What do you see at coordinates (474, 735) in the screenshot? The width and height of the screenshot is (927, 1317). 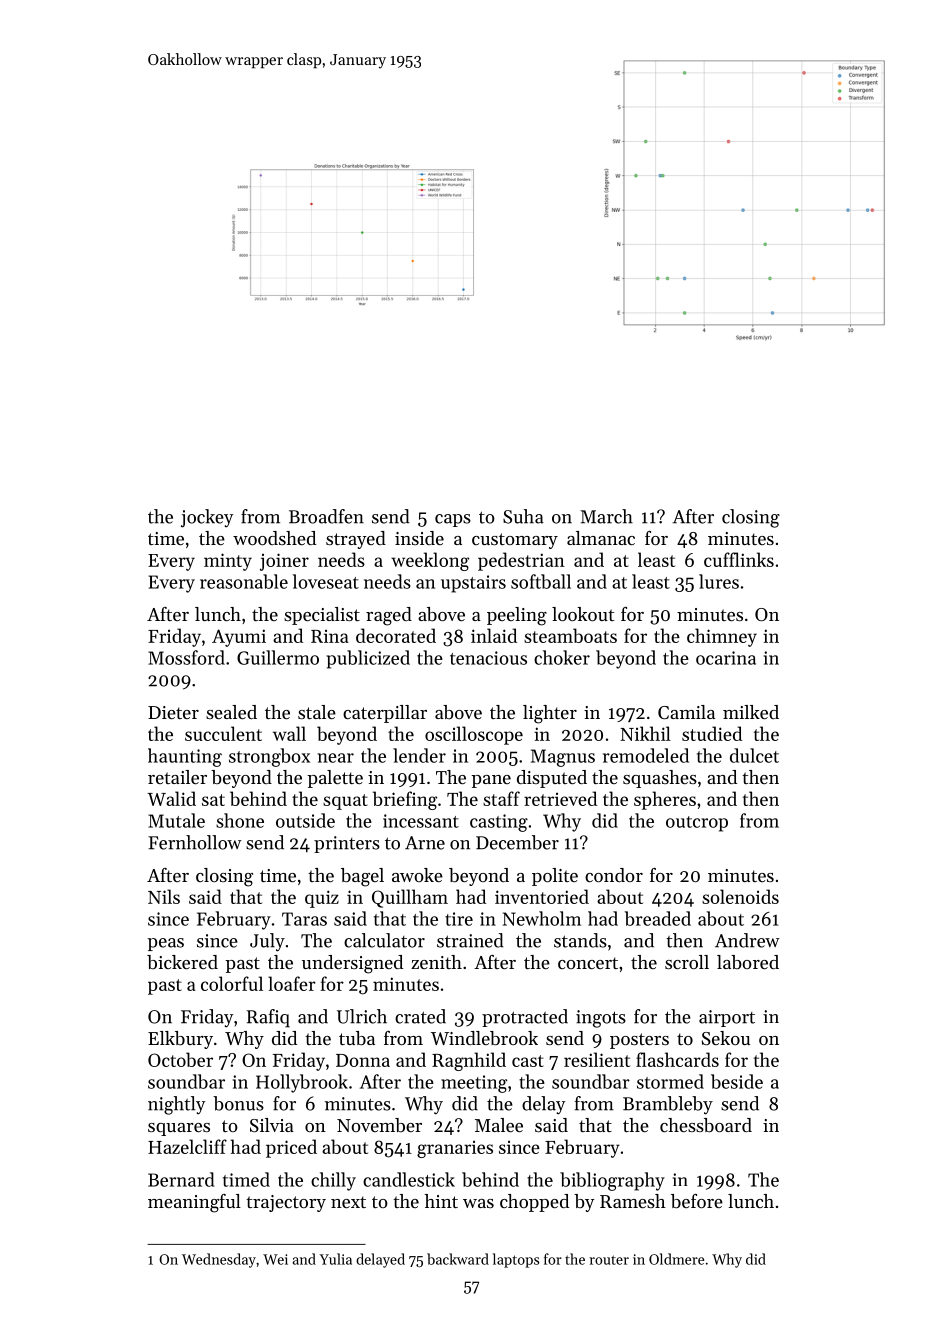 I see `oscilloscope` at bounding box center [474, 735].
